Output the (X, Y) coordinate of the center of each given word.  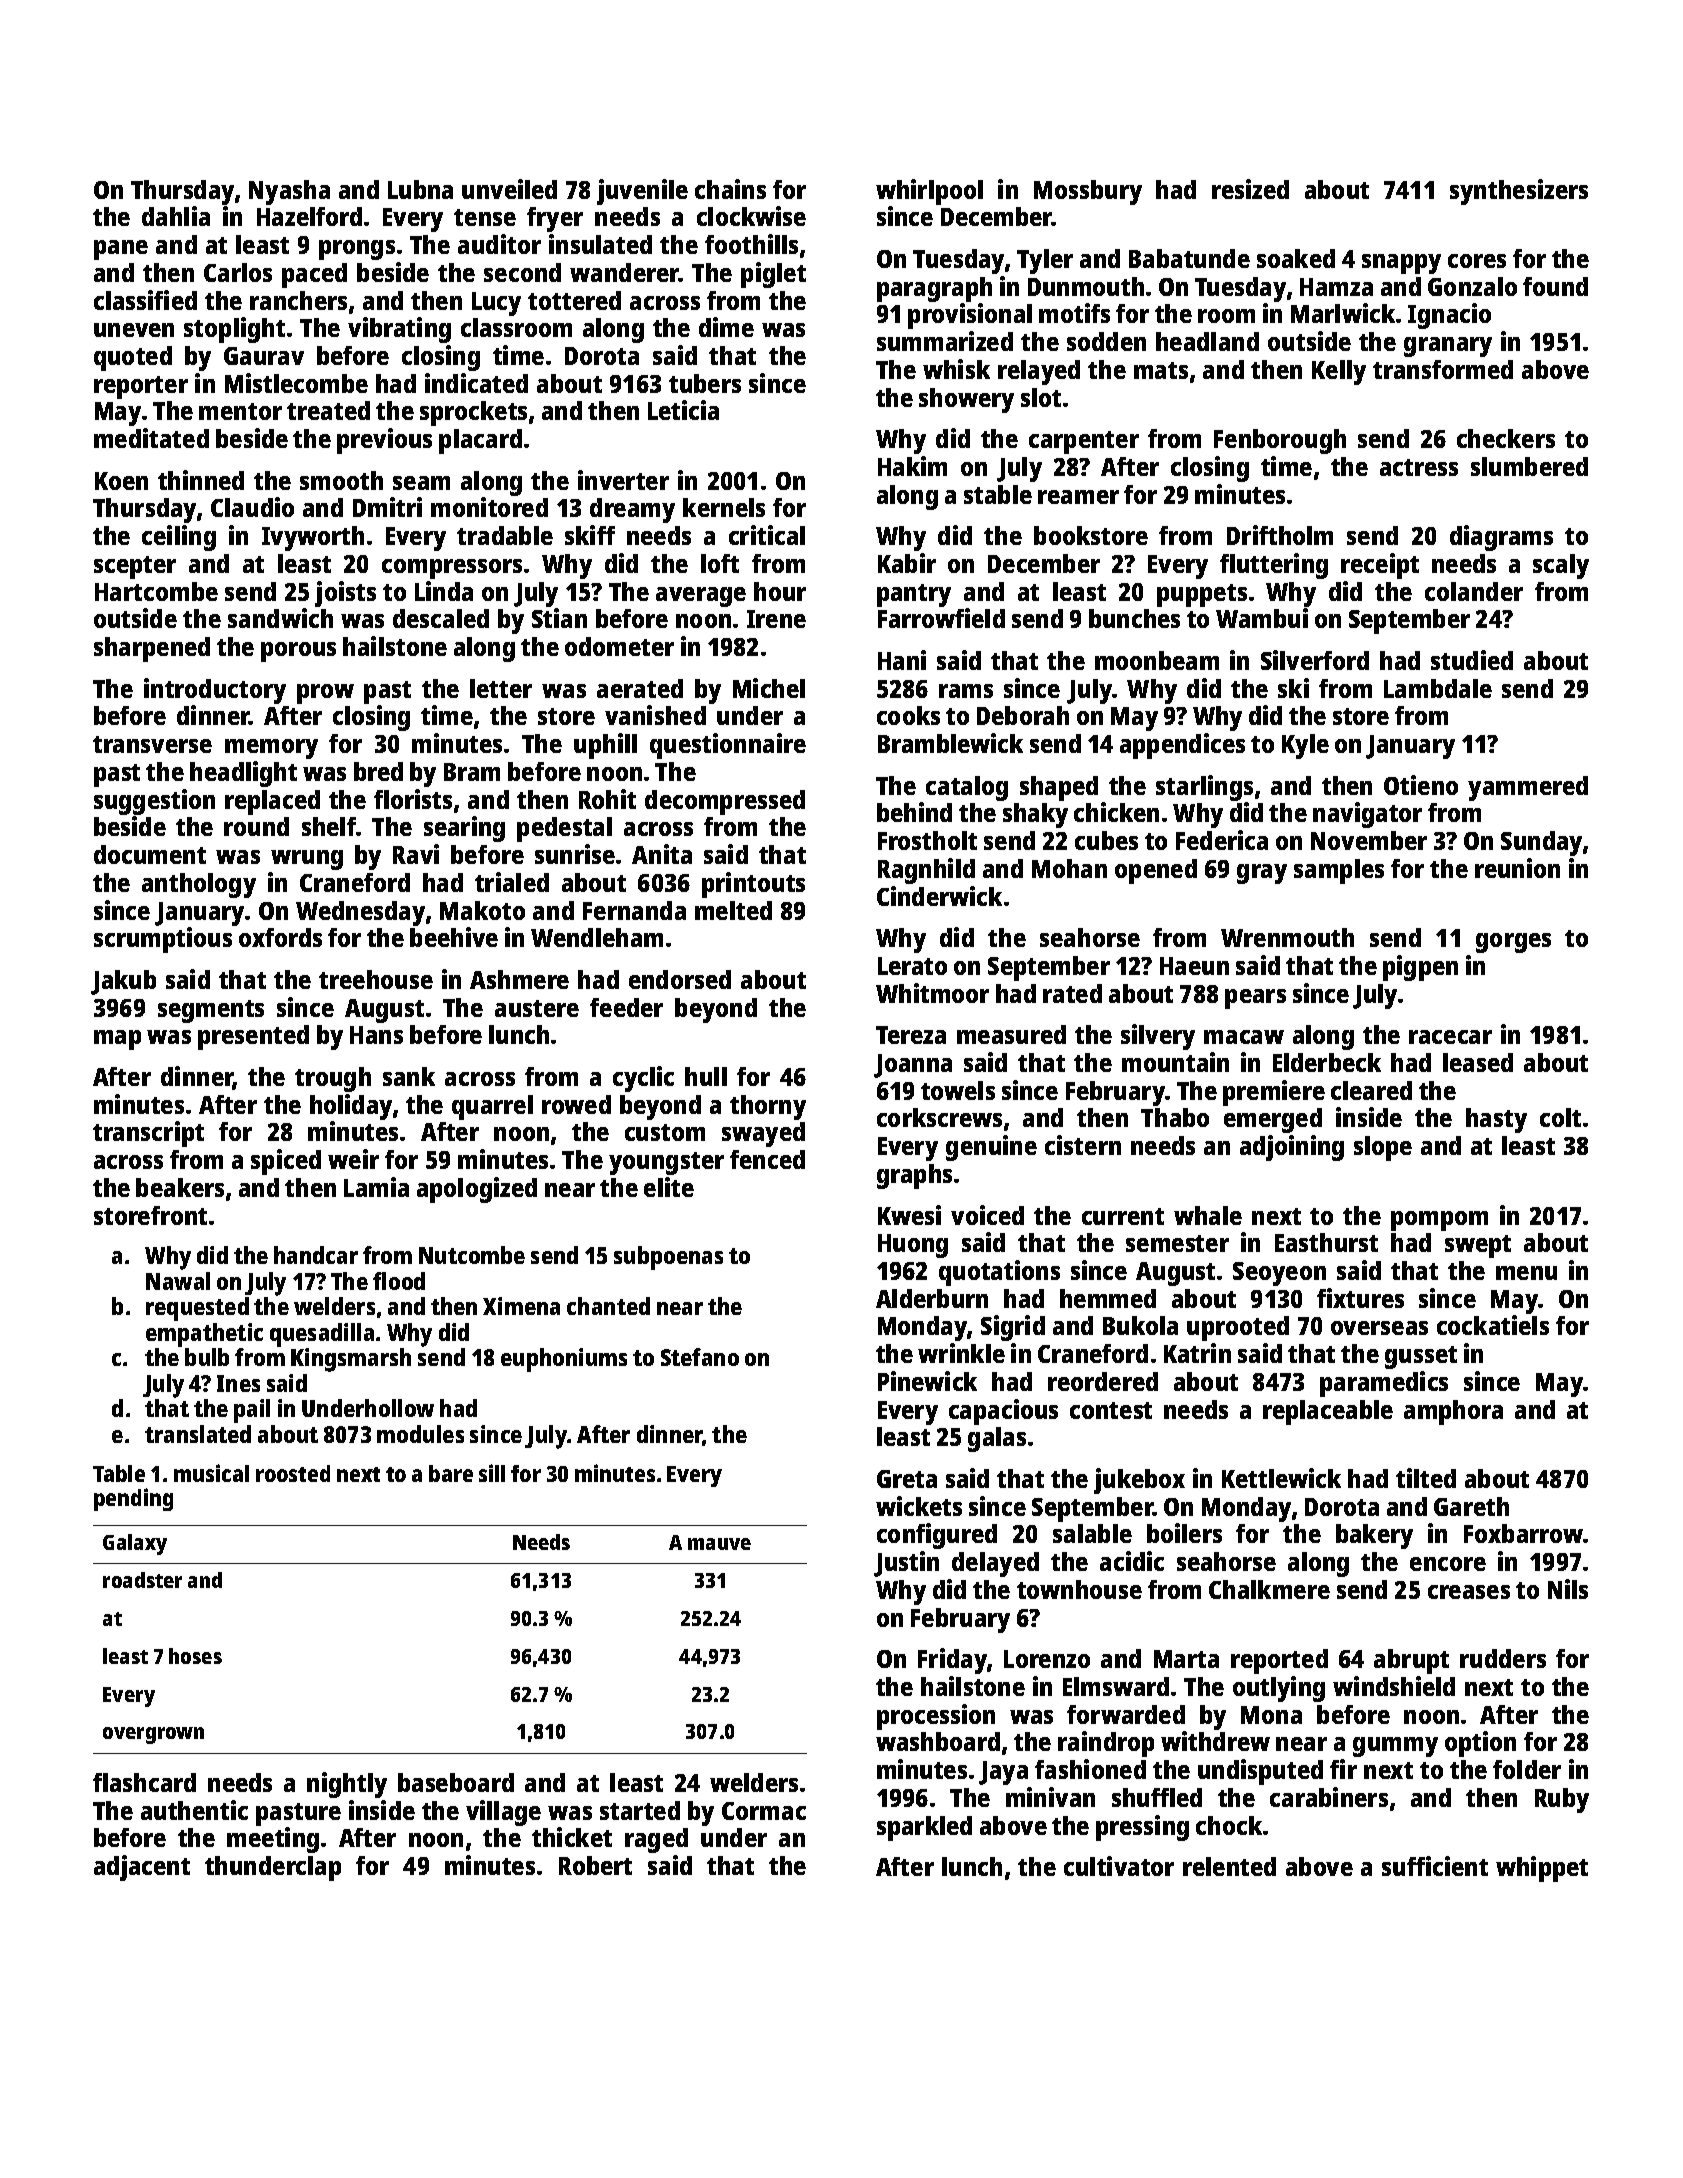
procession (936, 1717)
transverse (152, 744)
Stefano (700, 1357)
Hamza (1336, 287)
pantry (914, 595)
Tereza (911, 1035)
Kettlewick (1281, 1478)
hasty (1496, 1120)
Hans (376, 1035)
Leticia (683, 410)
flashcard (144, 1782)
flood (399, 1281)
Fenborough (1280, 441)
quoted (133, 358)
